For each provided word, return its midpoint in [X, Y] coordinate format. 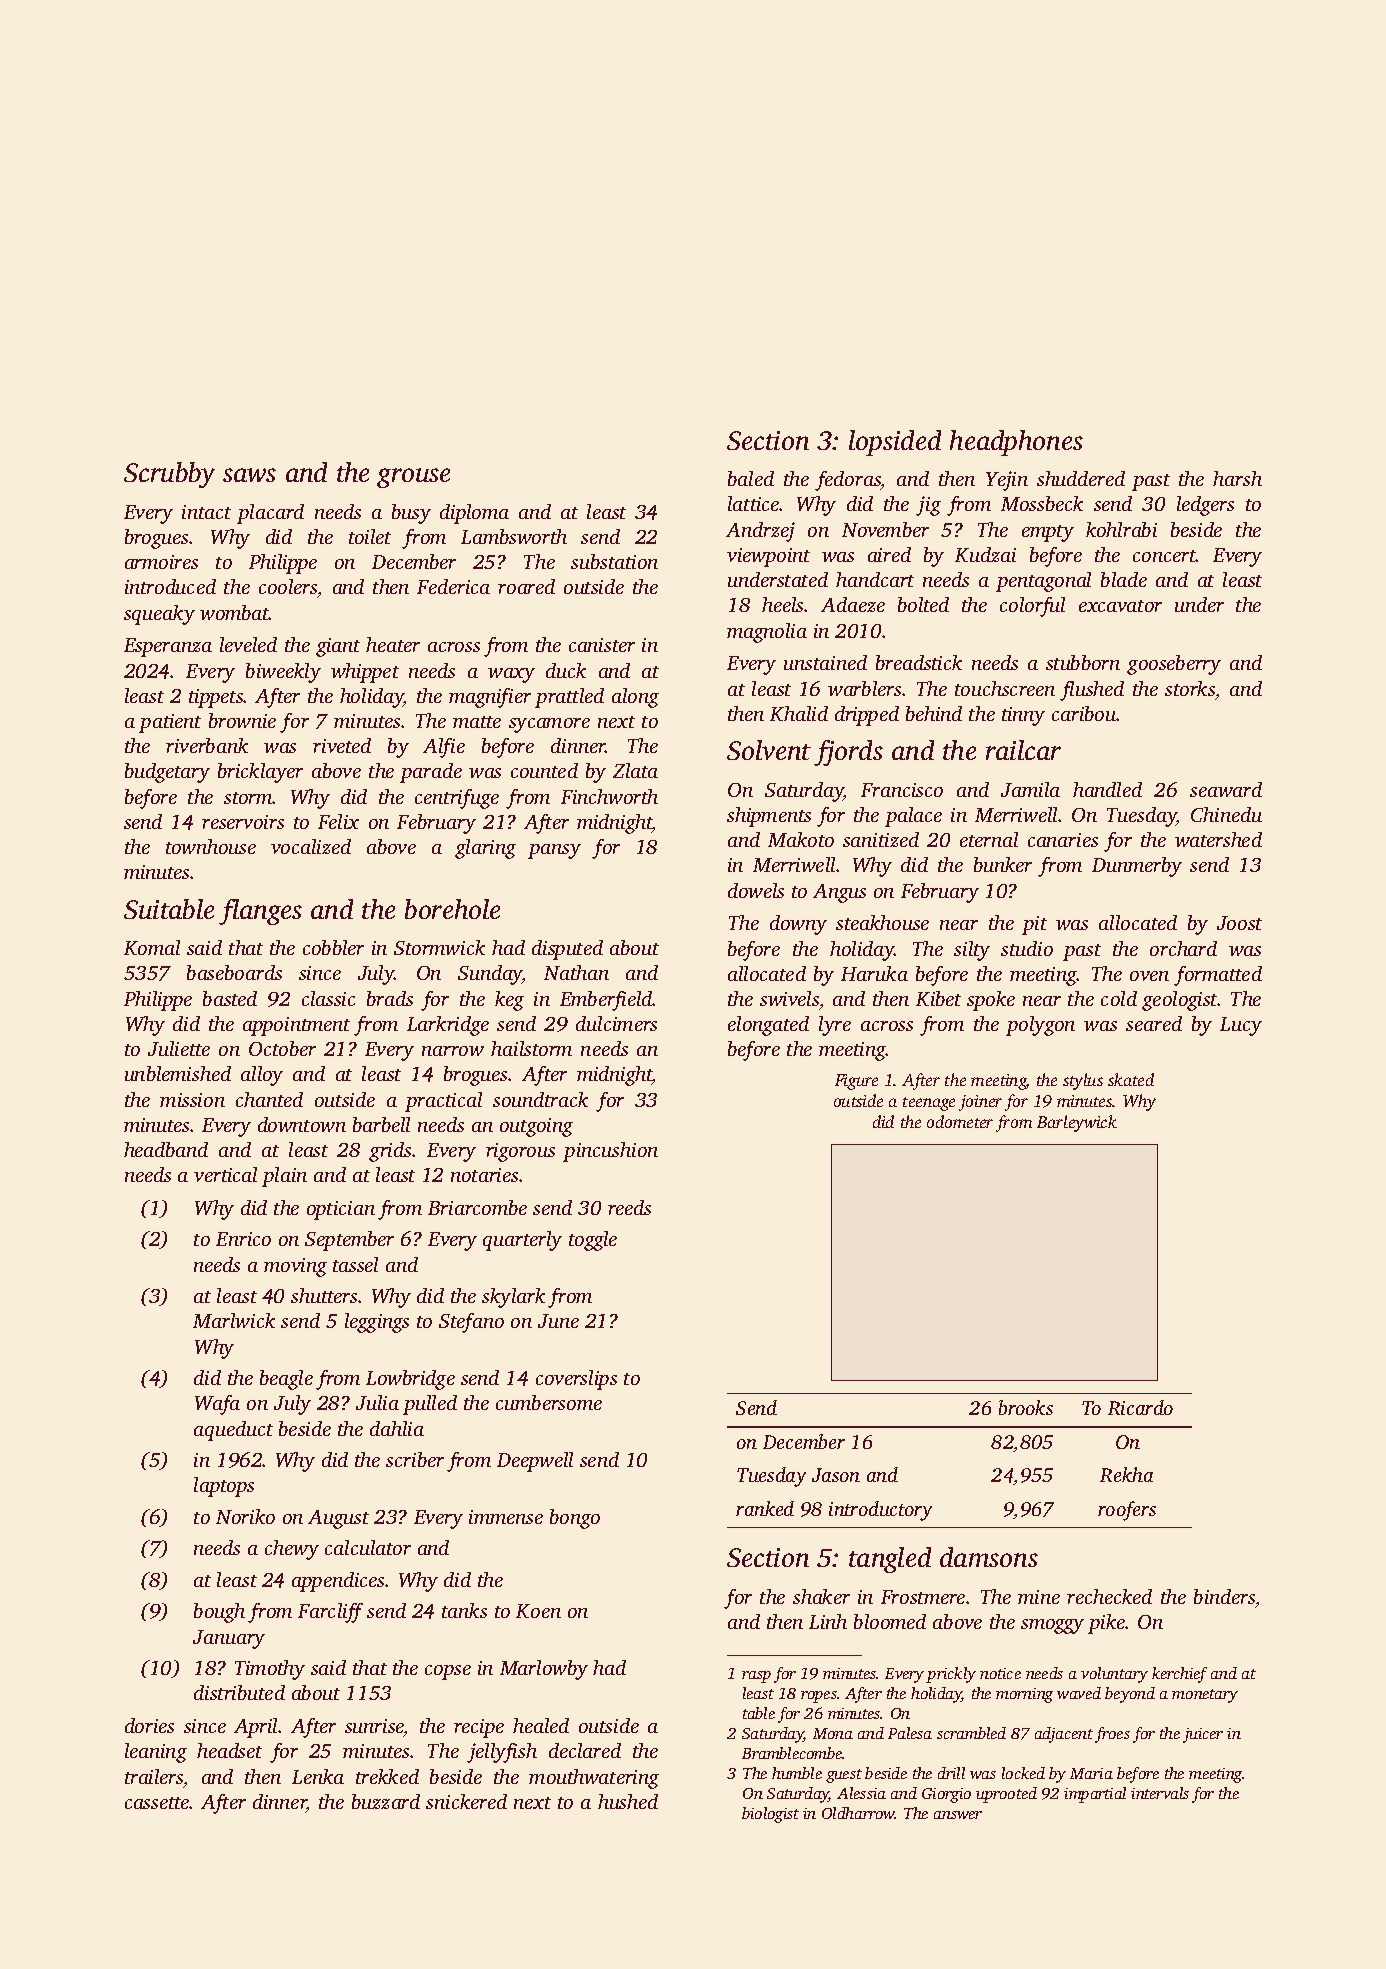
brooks [1026, 1407]
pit [1034, 925]
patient [170, 723]
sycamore [549, 725]
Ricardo [1140, 1407]
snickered [466, 1801]
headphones [1016, 443]
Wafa [217, 1405]
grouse [413, 478]
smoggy [1052, 1626]
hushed [628, 1801]
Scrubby [169, 475]
